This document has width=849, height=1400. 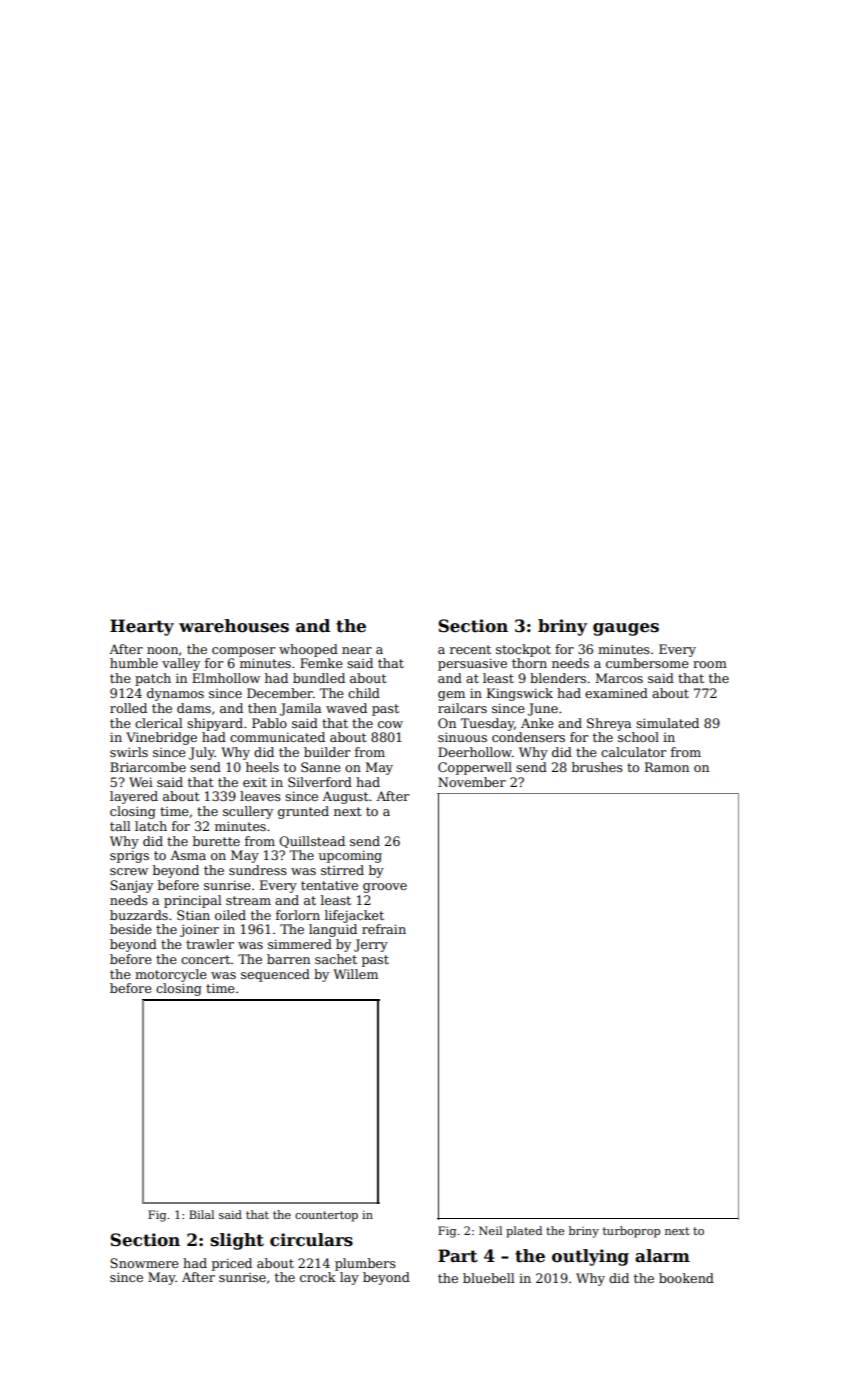 I want to click on plumbers, so click(x=365, y=1264).
